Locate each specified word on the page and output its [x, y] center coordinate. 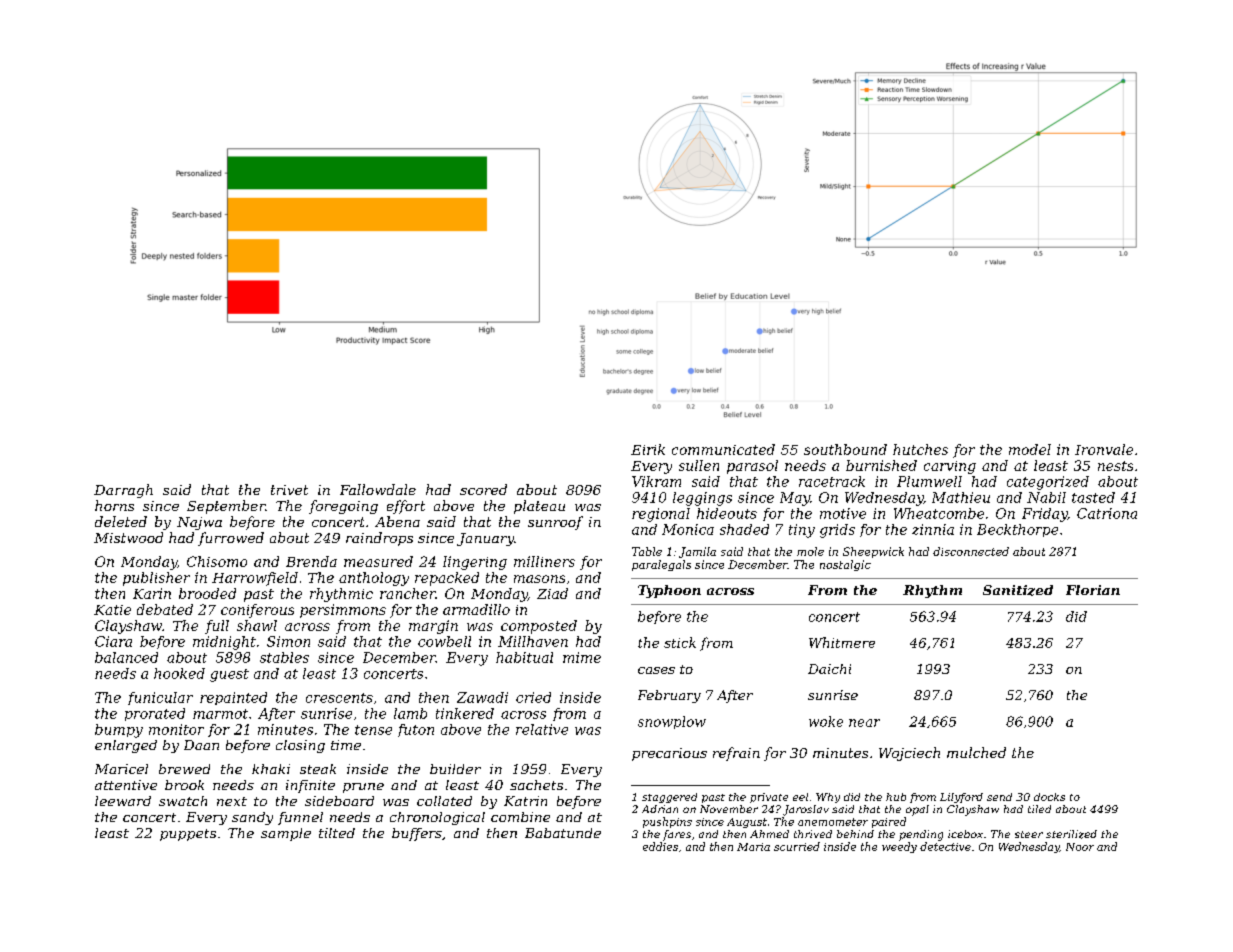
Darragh [123, 491]
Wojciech [909, 754]
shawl [257, 625]
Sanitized [1018, 590]
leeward [123, 801]
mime [582, 657]
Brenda [311, 561]
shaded [744, 529]
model [1030, 449]
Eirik [648, 449]
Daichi [829, 669]
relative [542, 729]
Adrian [660, 809]
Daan [201, 745]
